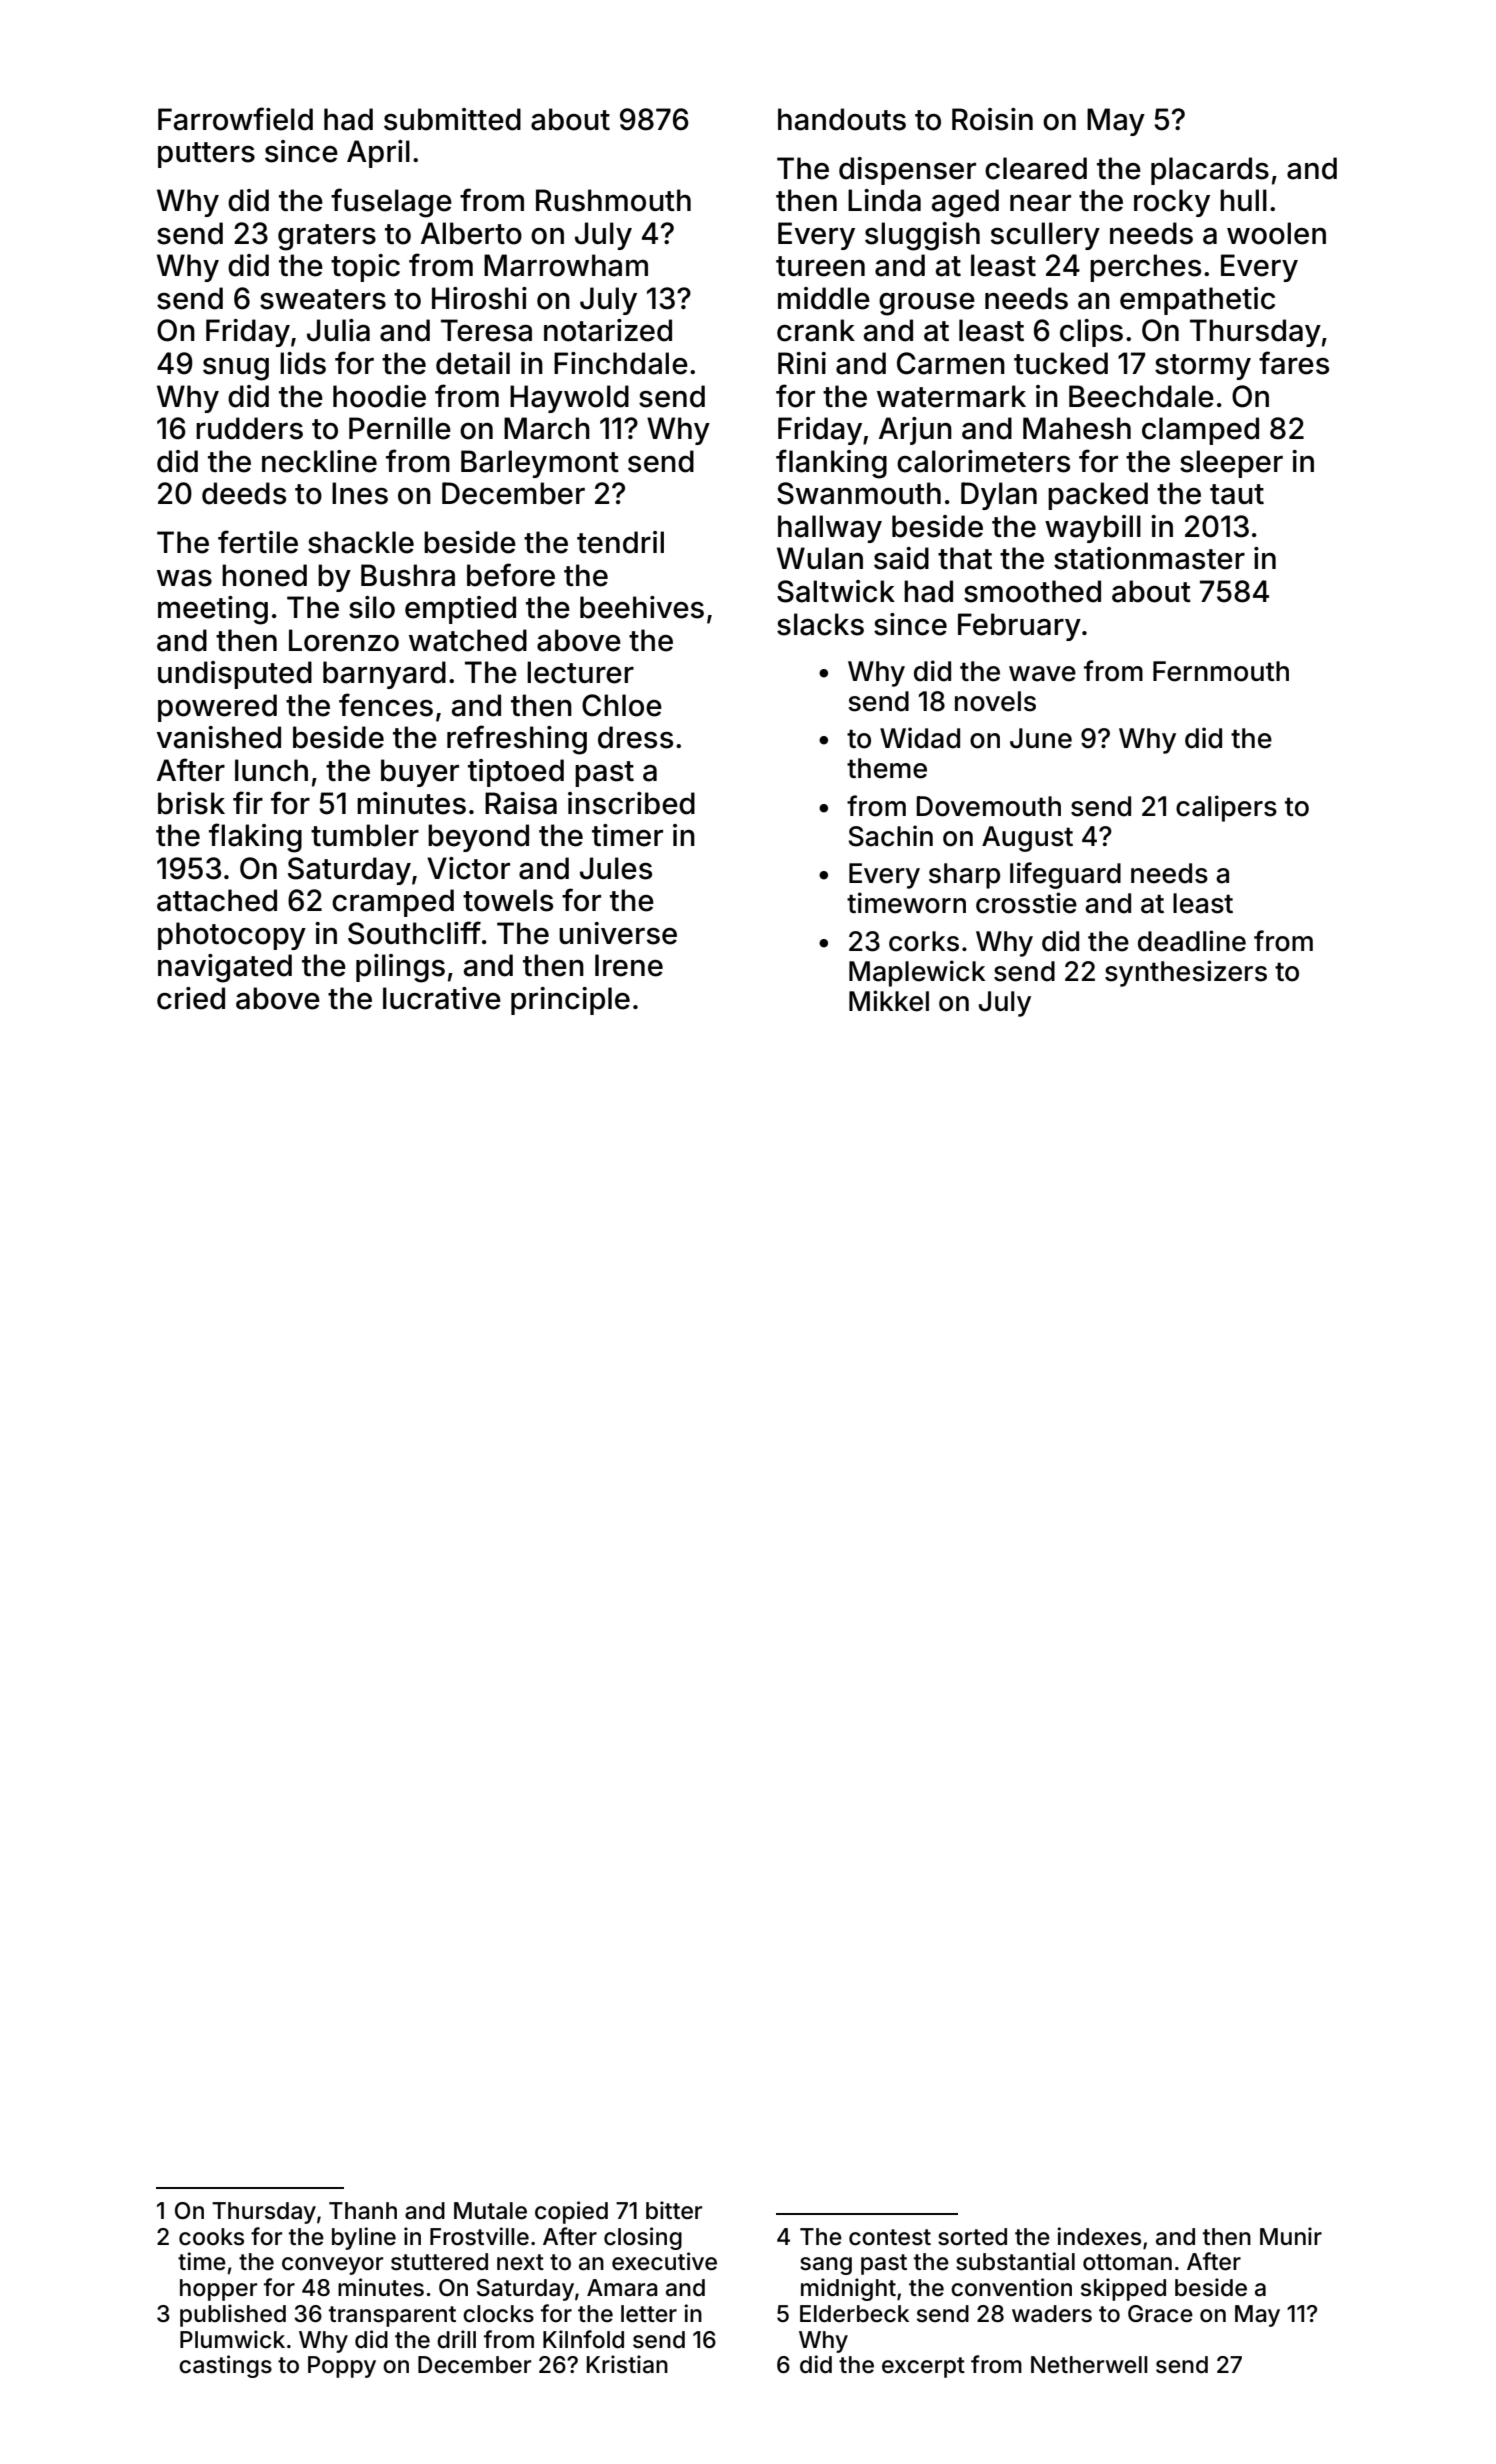 The height and width of the screenshot is (2464, 1496). Describe the element at coordinates (1026, 903) in the screenshot. I see `crosstie` at that location.
